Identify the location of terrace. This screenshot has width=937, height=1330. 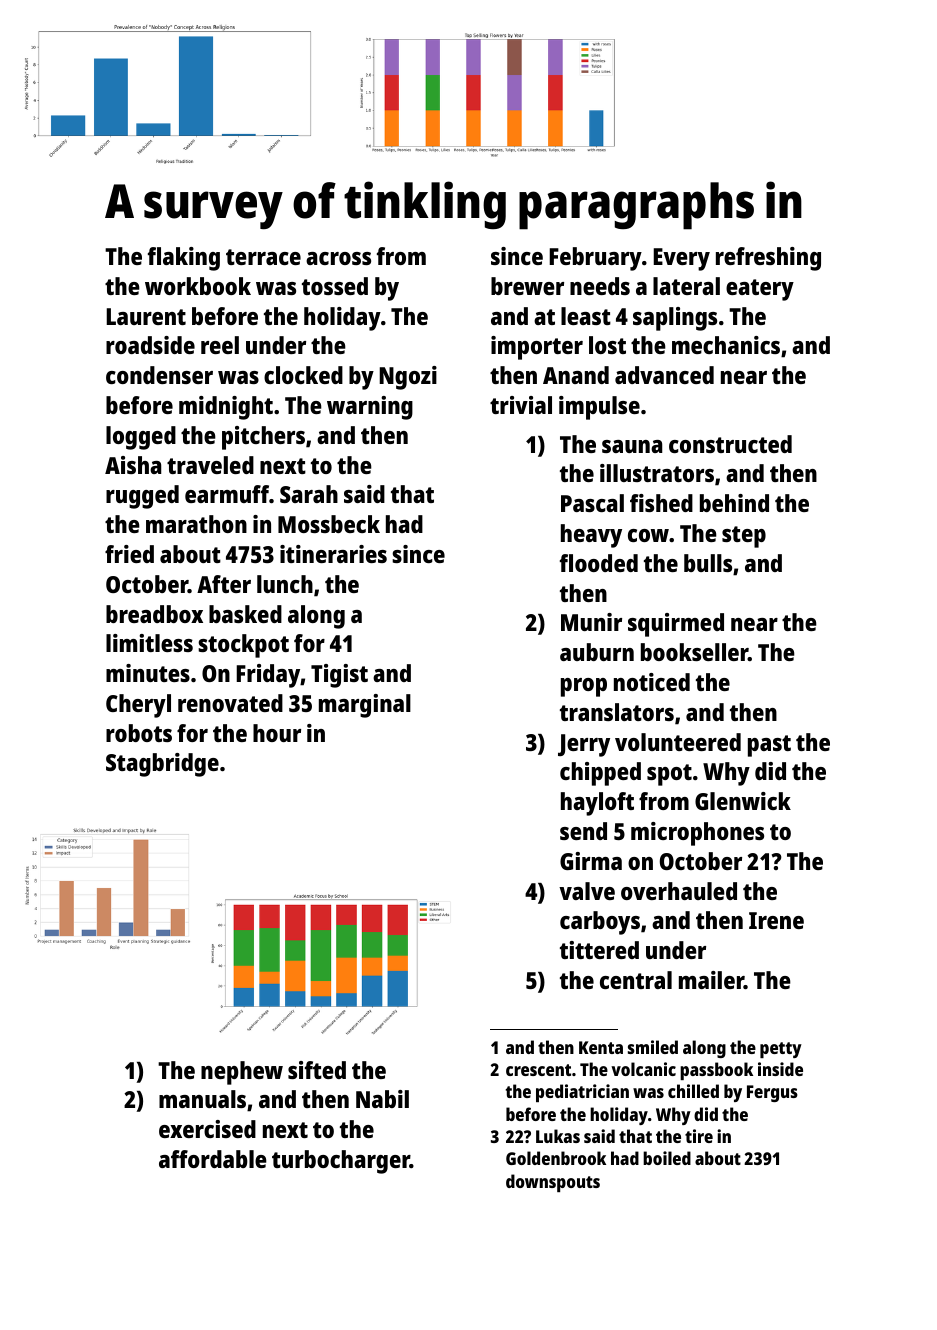
(263, 257).
